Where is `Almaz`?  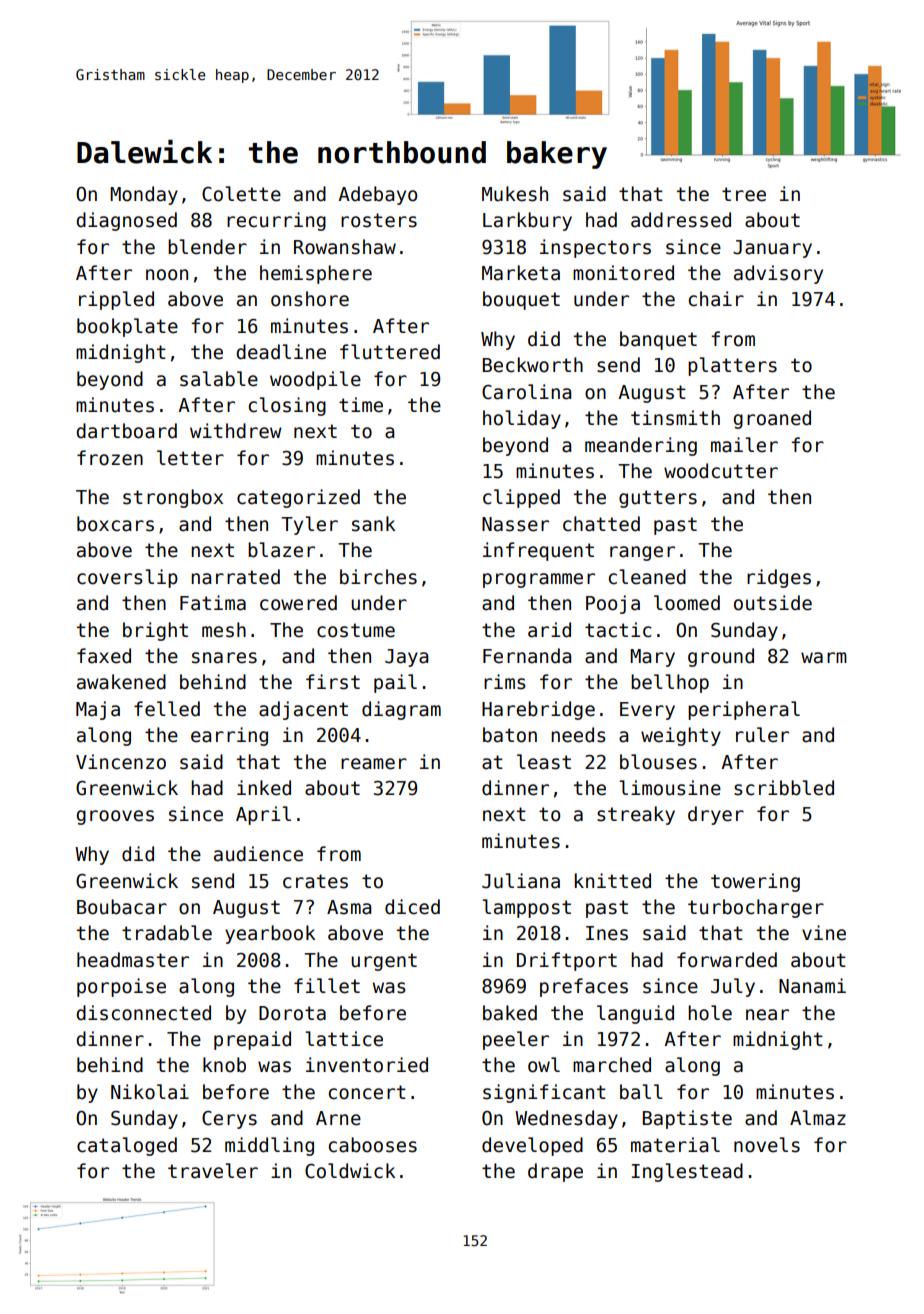
Almaz is located at coordinates (818, 1118).
